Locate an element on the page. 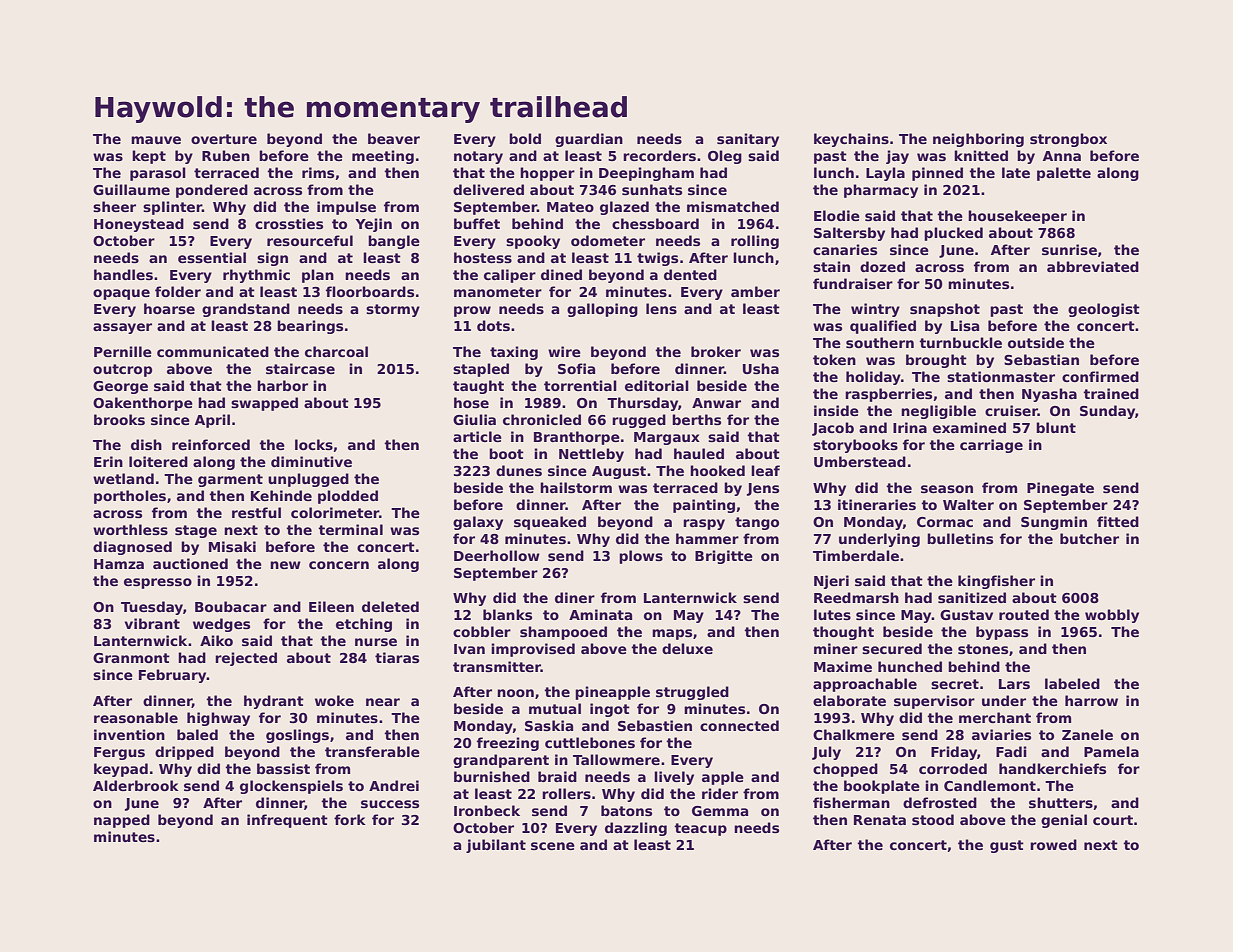  fork is located at coordinates (350, 819).
